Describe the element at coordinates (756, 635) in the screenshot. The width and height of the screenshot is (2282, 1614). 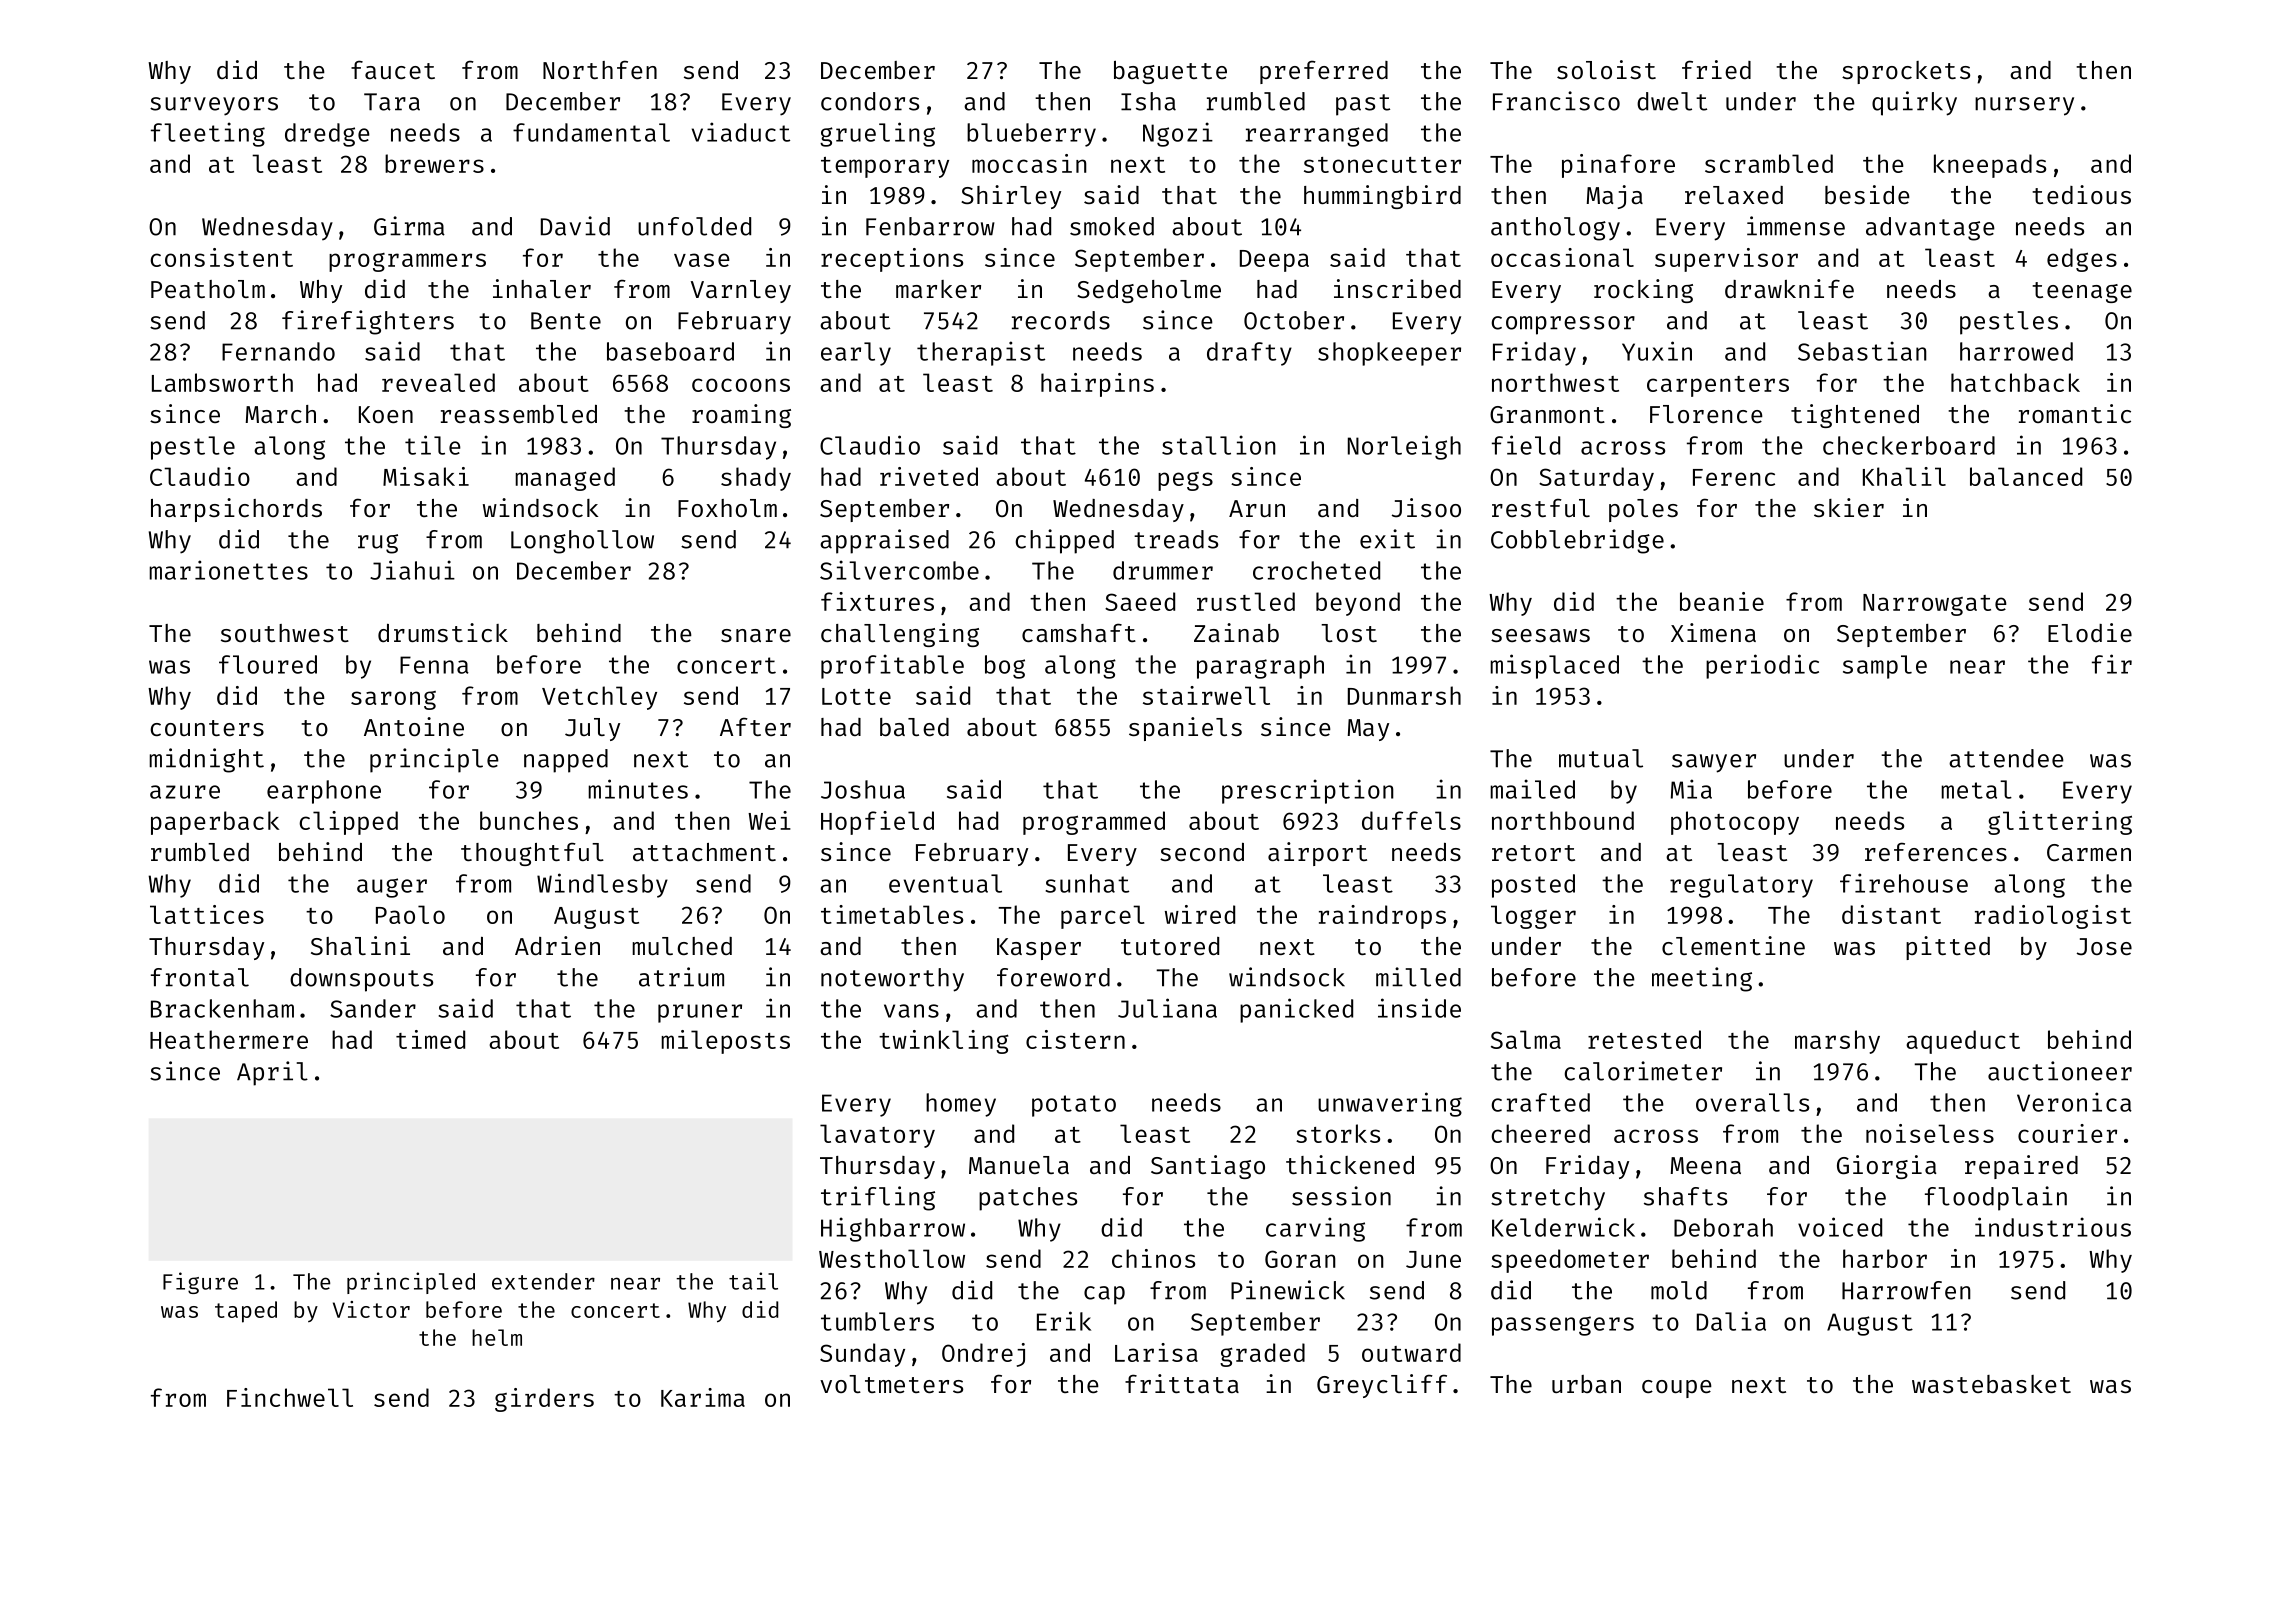
I see `snare` at that location.
